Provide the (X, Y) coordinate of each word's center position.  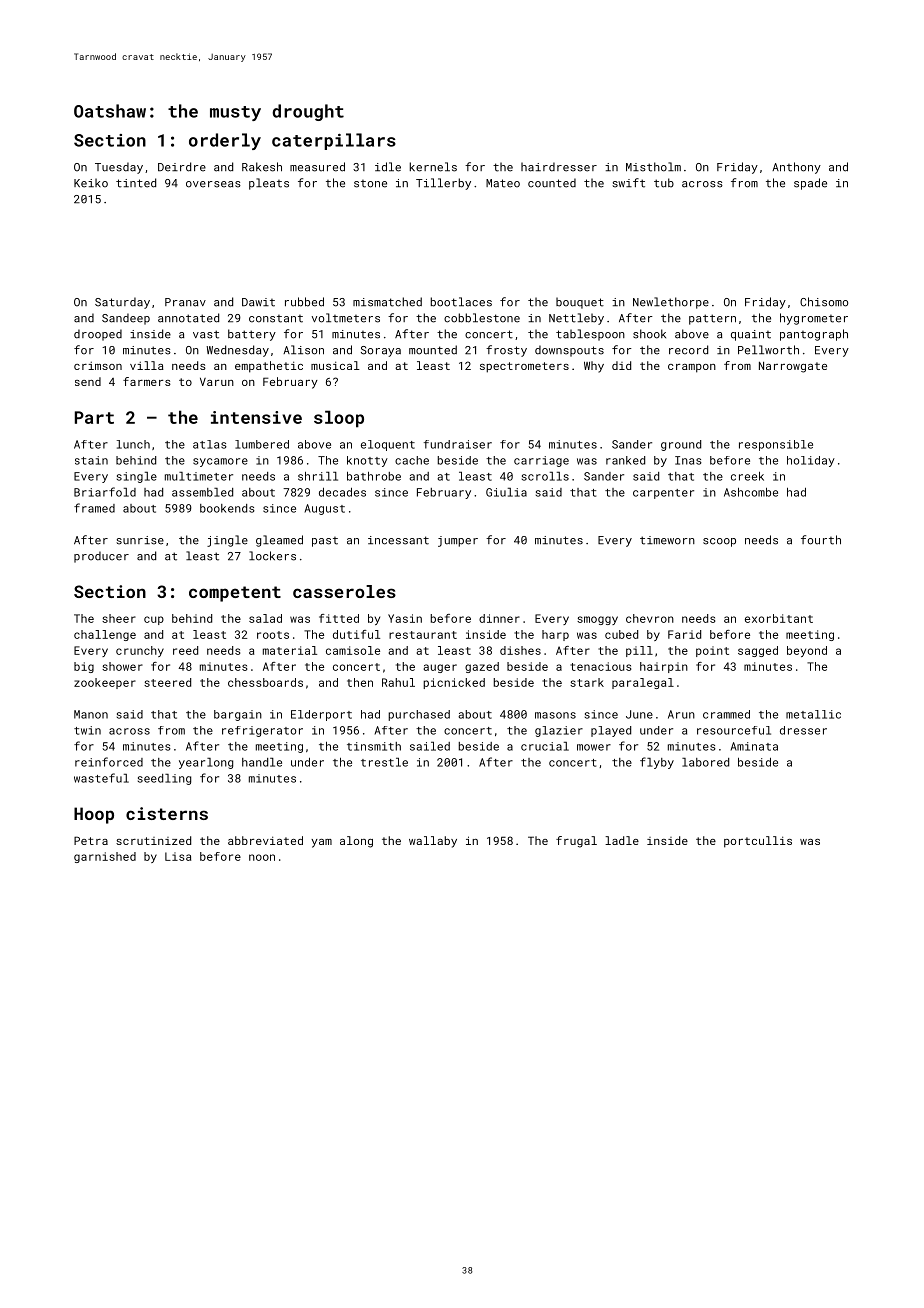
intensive (256, 417)
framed (94, 508)
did (621, 365)
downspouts (569, 351)
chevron (650, 618)
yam (321, 843)
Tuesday (119, 168)
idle (388, 167)
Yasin (405, 618)
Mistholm (653, 167)
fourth (821, 540)
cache (412, 460)
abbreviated (265, 840)
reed (185, 650)
